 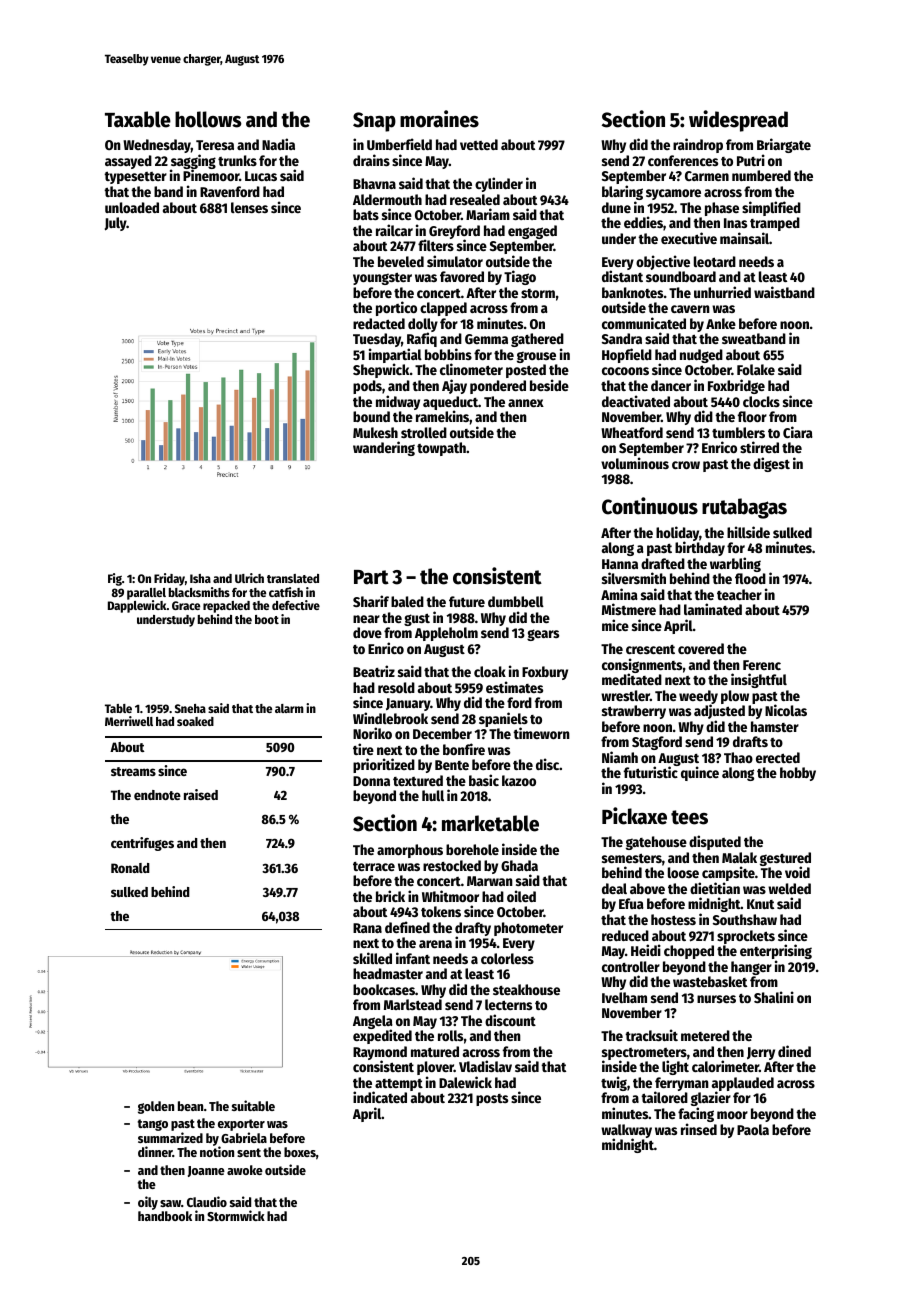 I want to click on hobby, so click(x=798, y=774).
